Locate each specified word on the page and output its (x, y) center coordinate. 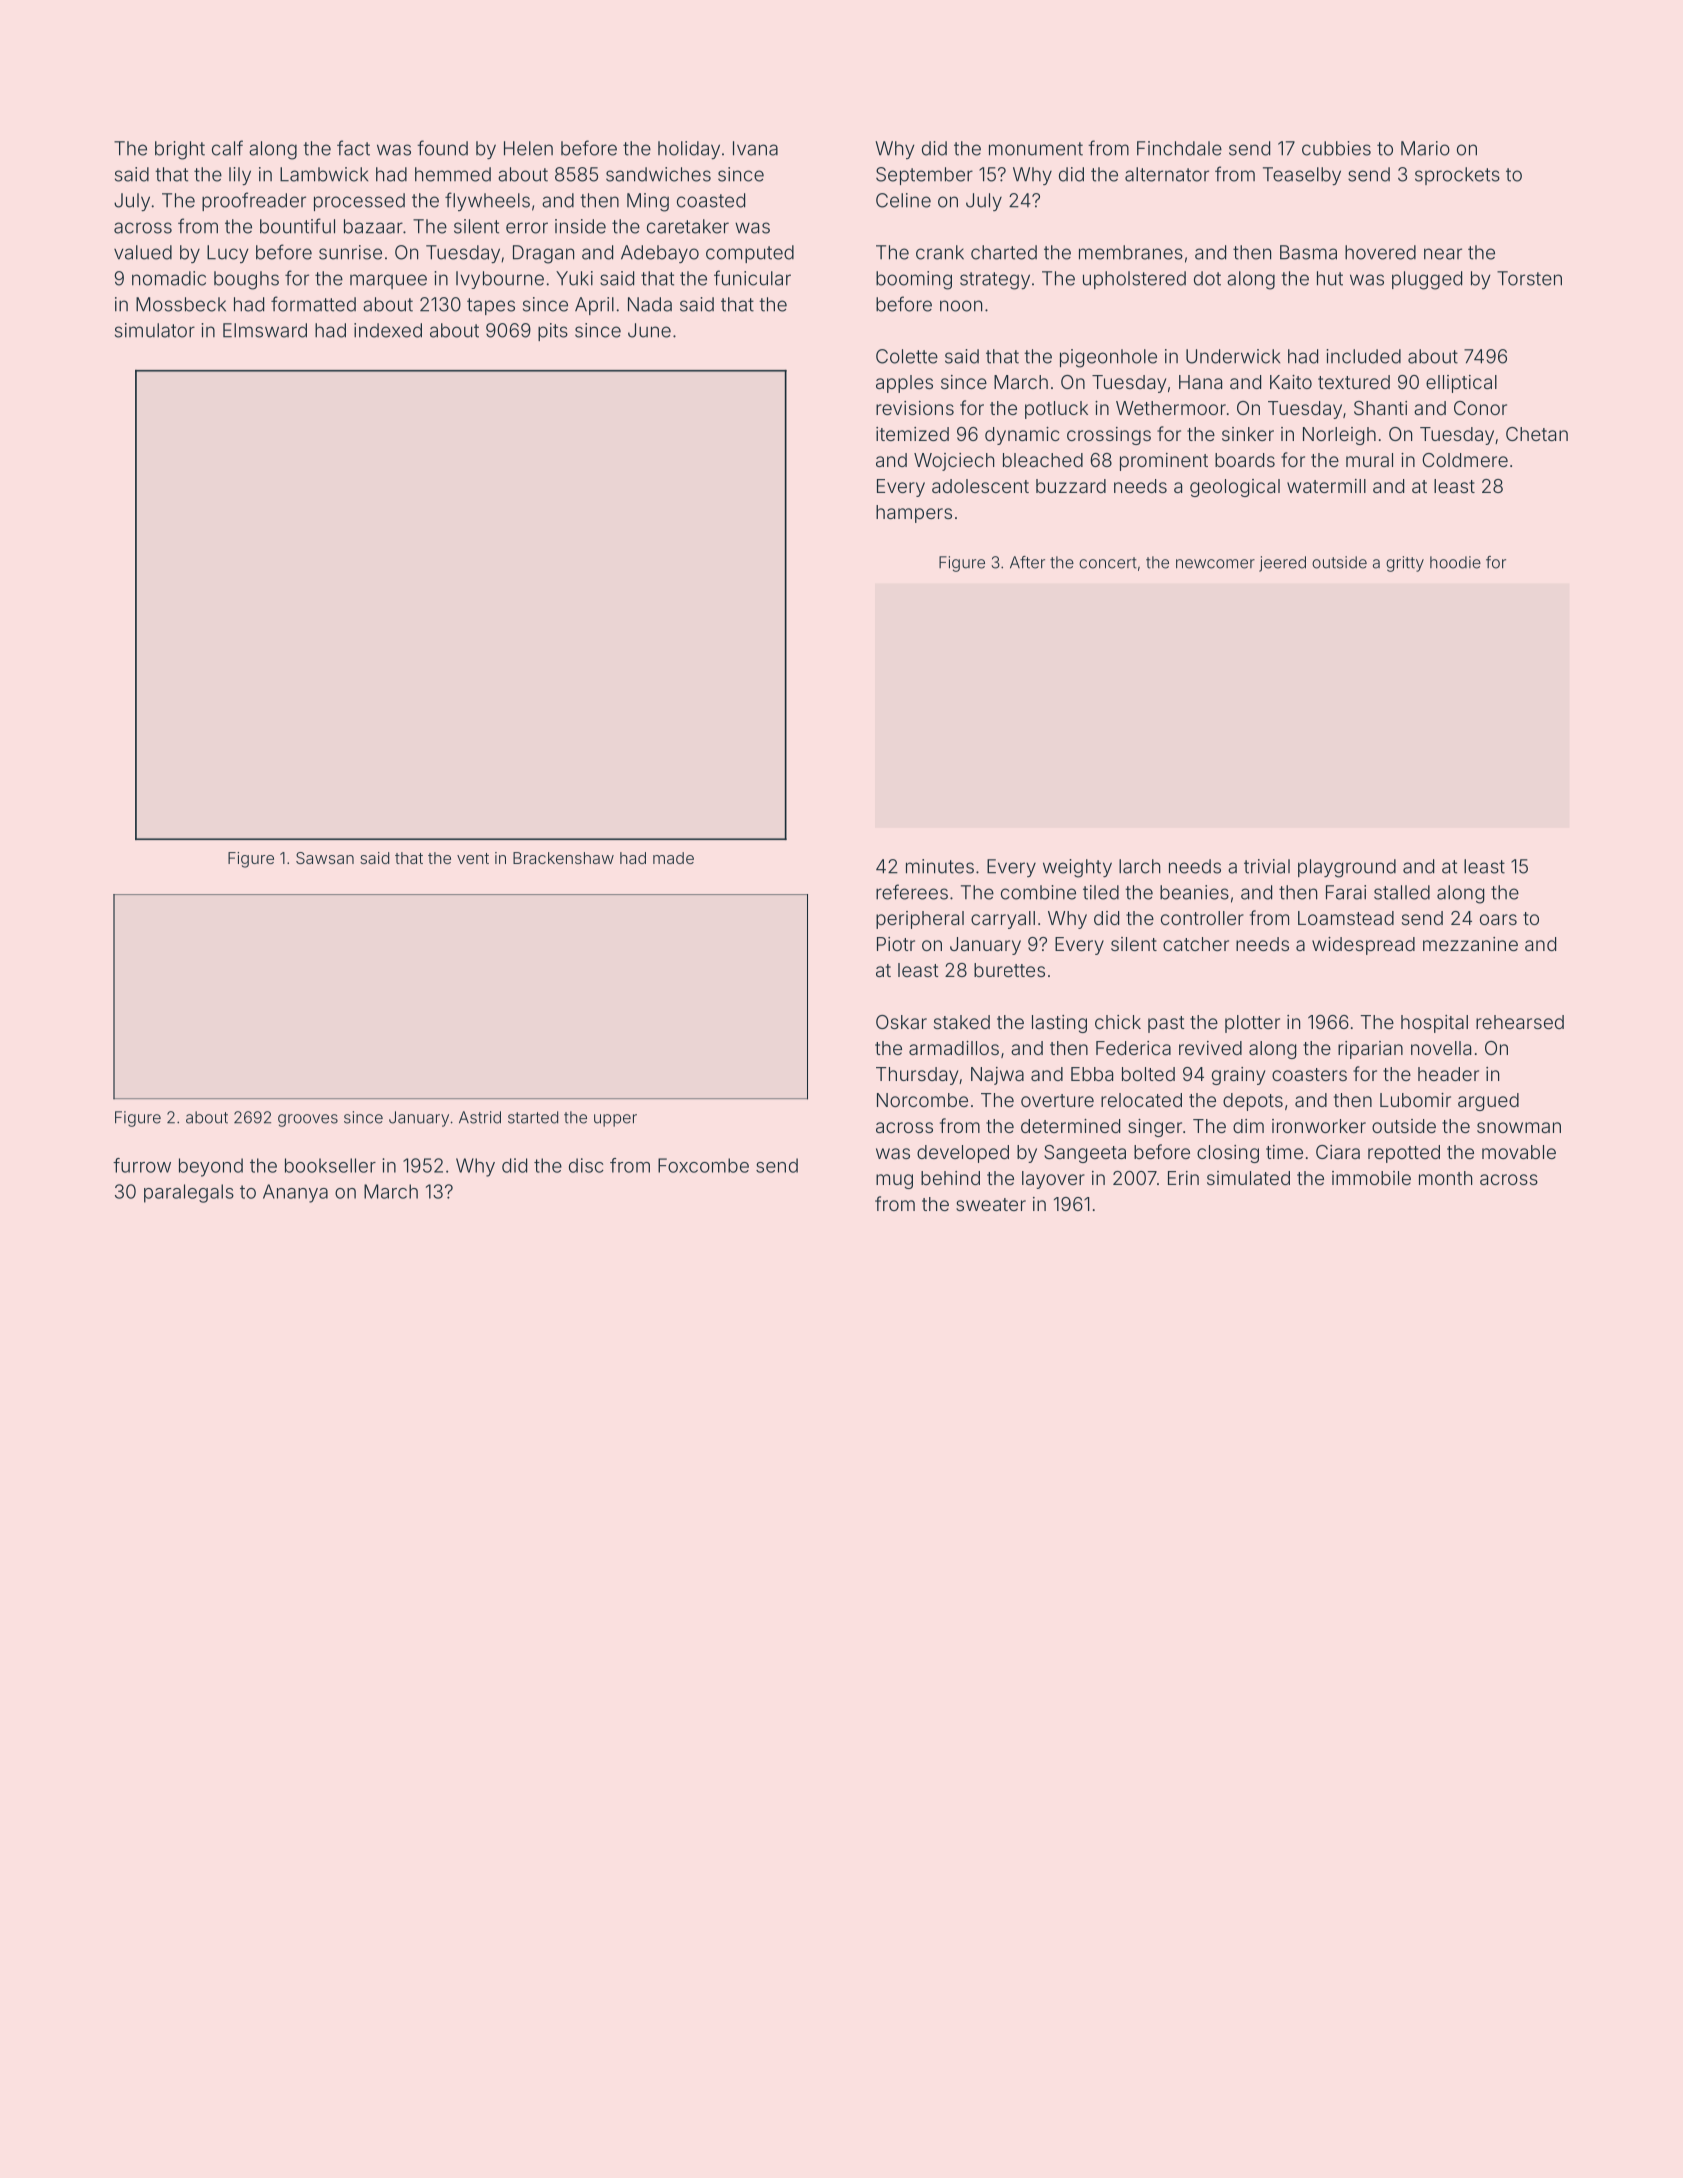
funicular (752, 278)
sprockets (1457, 176)
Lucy (228, 254)
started (533, 1117)
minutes (940, 866)
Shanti (1380, 408)
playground (1347, 868)
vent (473, 858)
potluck (1056, 410)
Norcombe (922, 1100)
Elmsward (265, 330)
